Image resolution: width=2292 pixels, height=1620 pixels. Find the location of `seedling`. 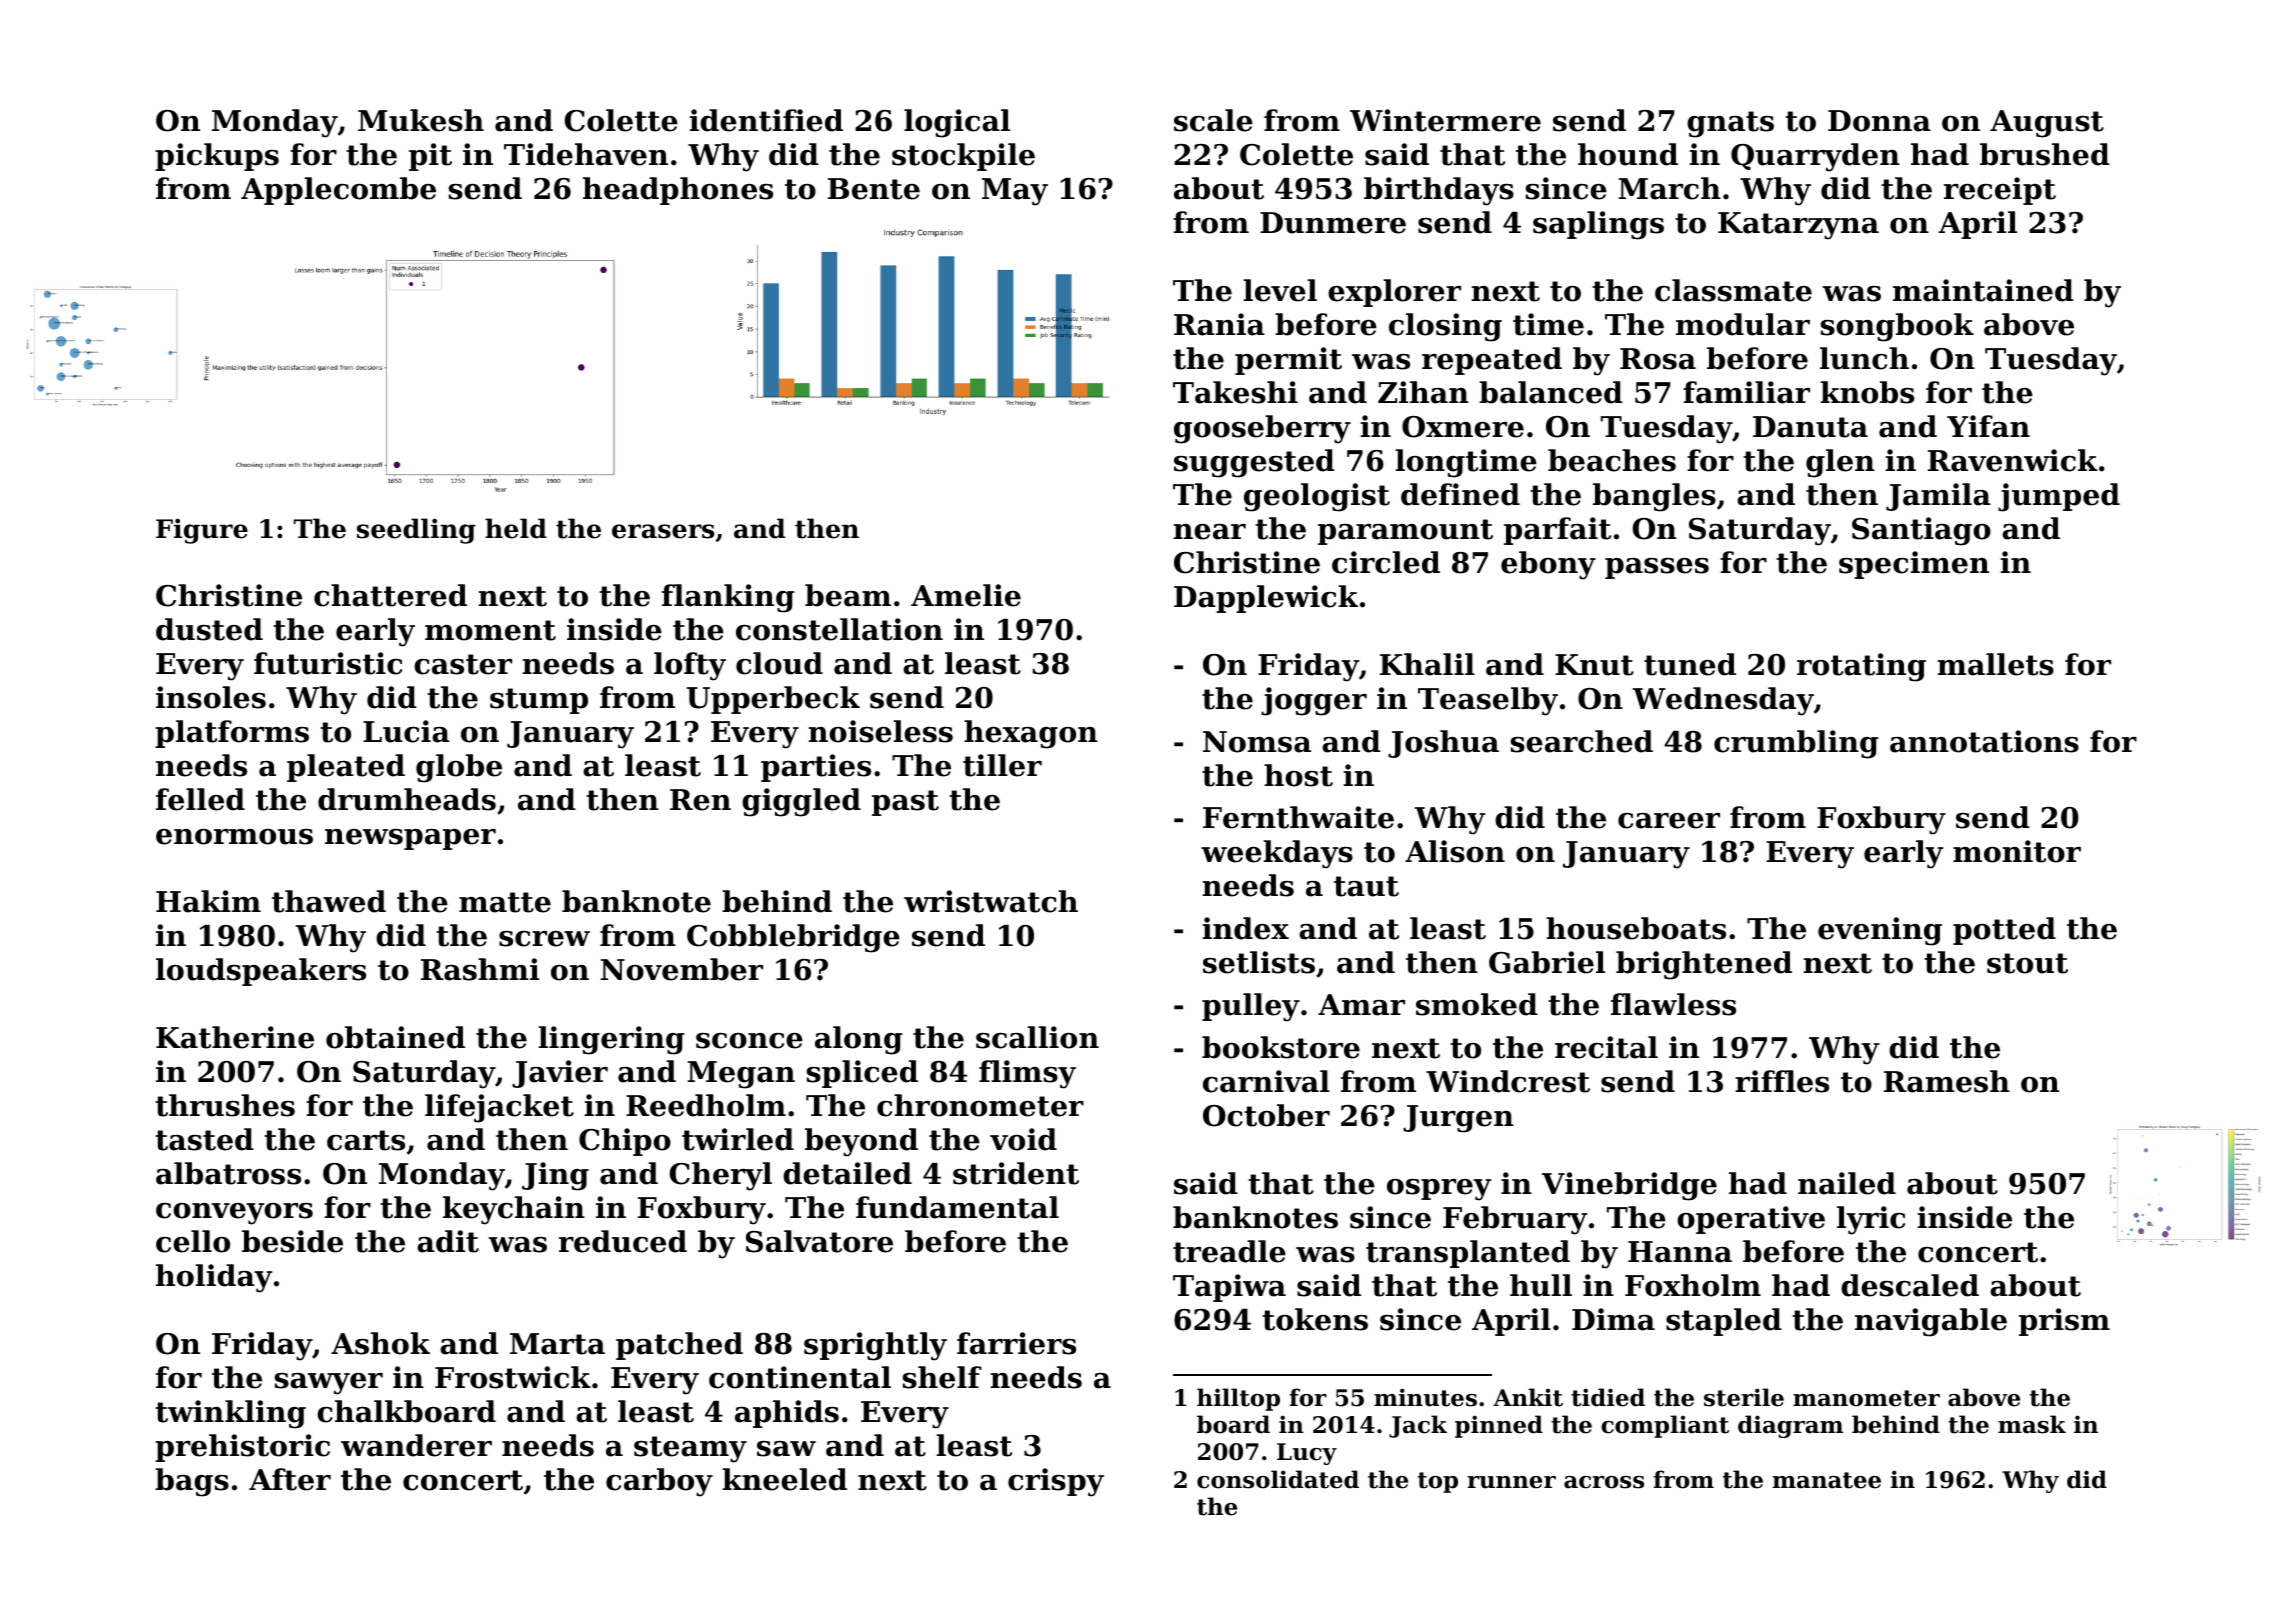

seedling is located at coordinates (416, 531).
